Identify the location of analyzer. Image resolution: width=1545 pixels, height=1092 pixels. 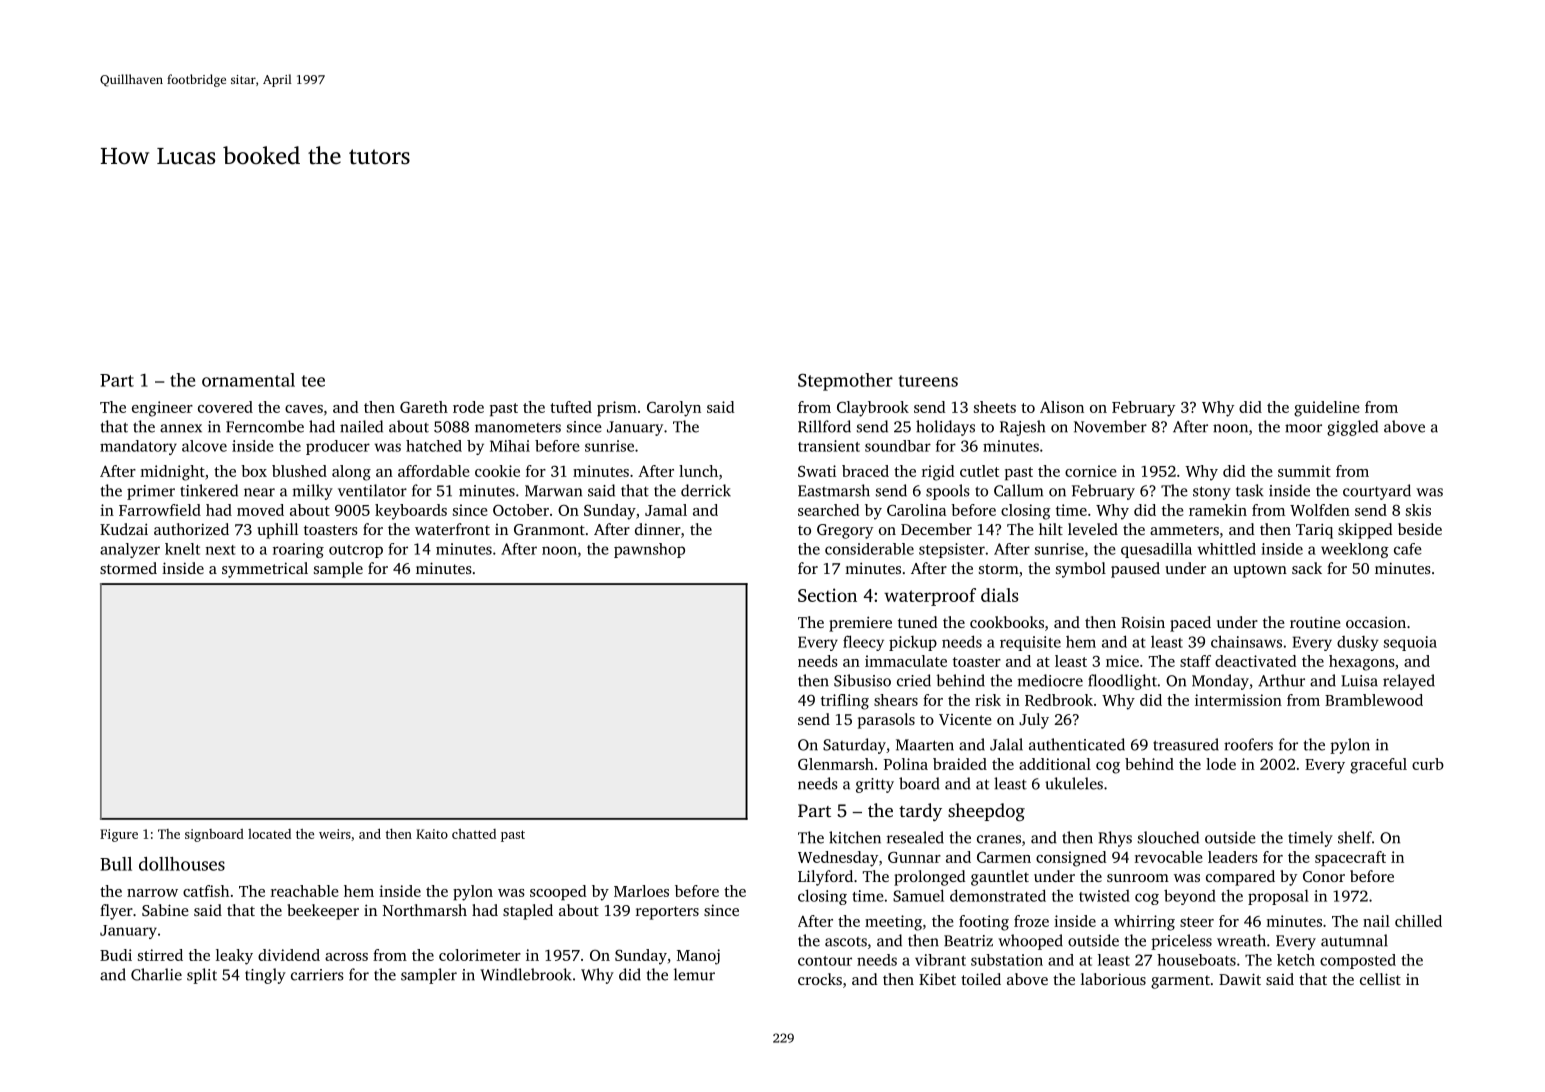
(130, 550).
